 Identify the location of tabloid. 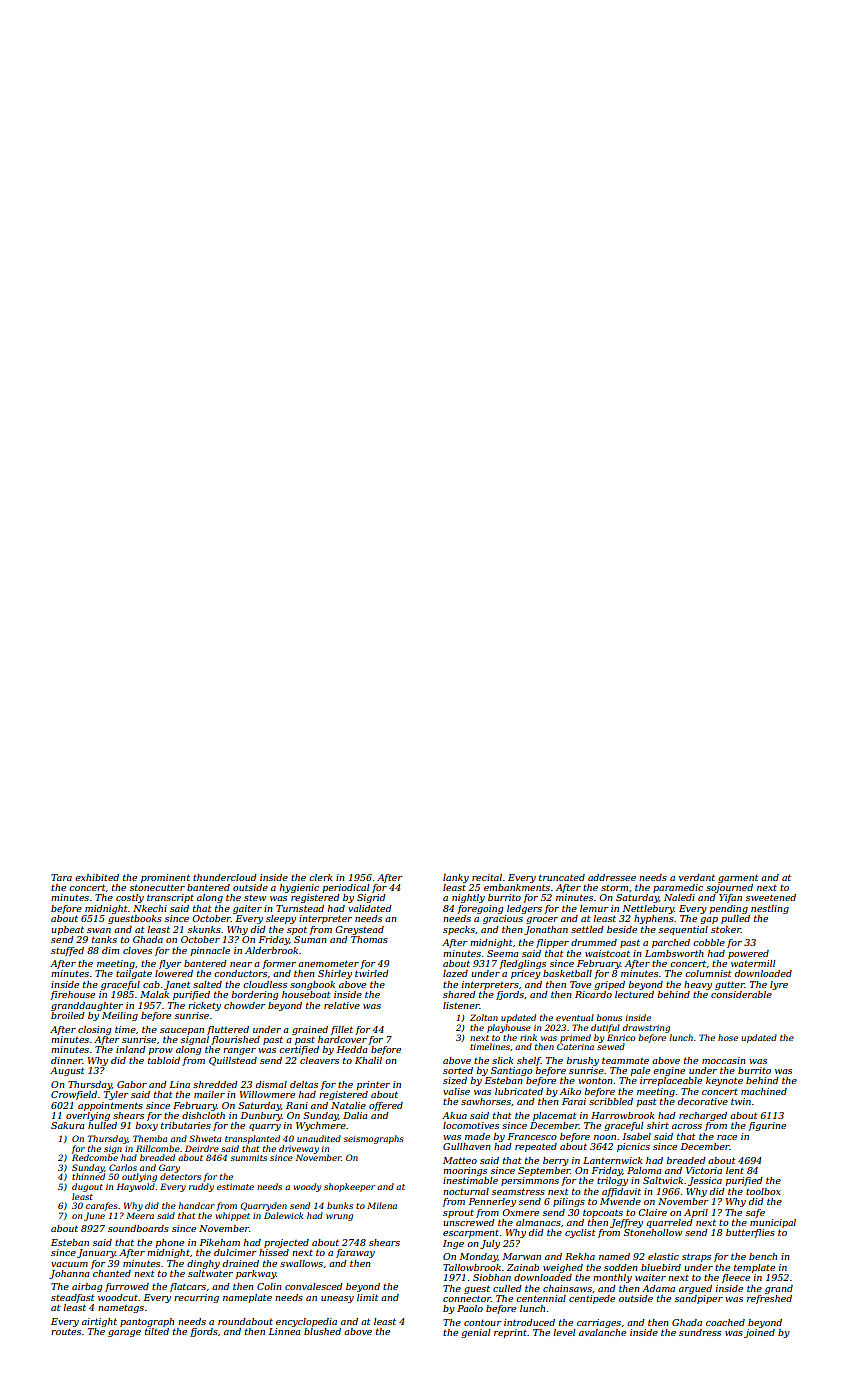
(164, 1060).
